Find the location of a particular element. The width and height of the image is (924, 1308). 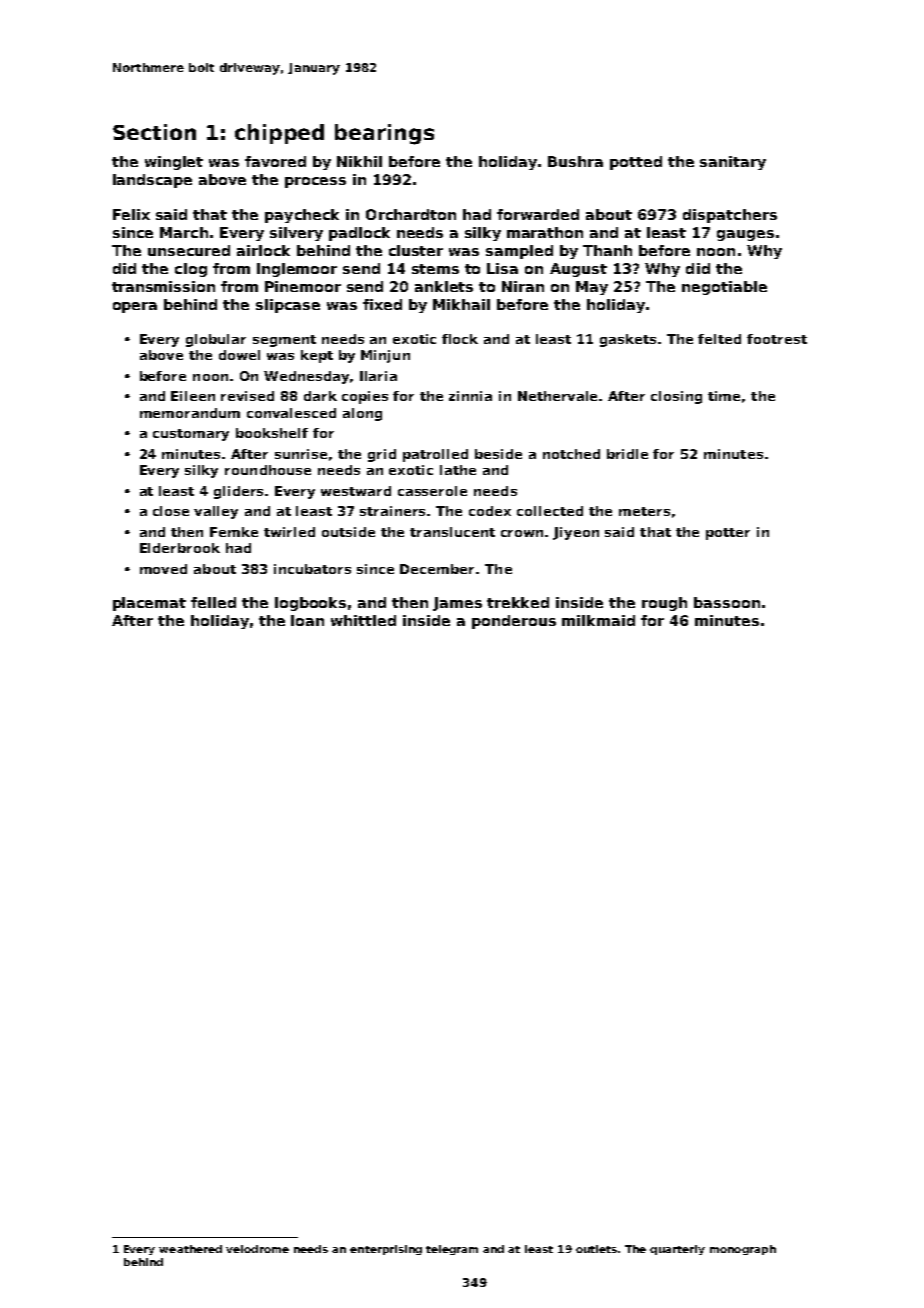

Elderbrook is located at coordinates (180, 548).
